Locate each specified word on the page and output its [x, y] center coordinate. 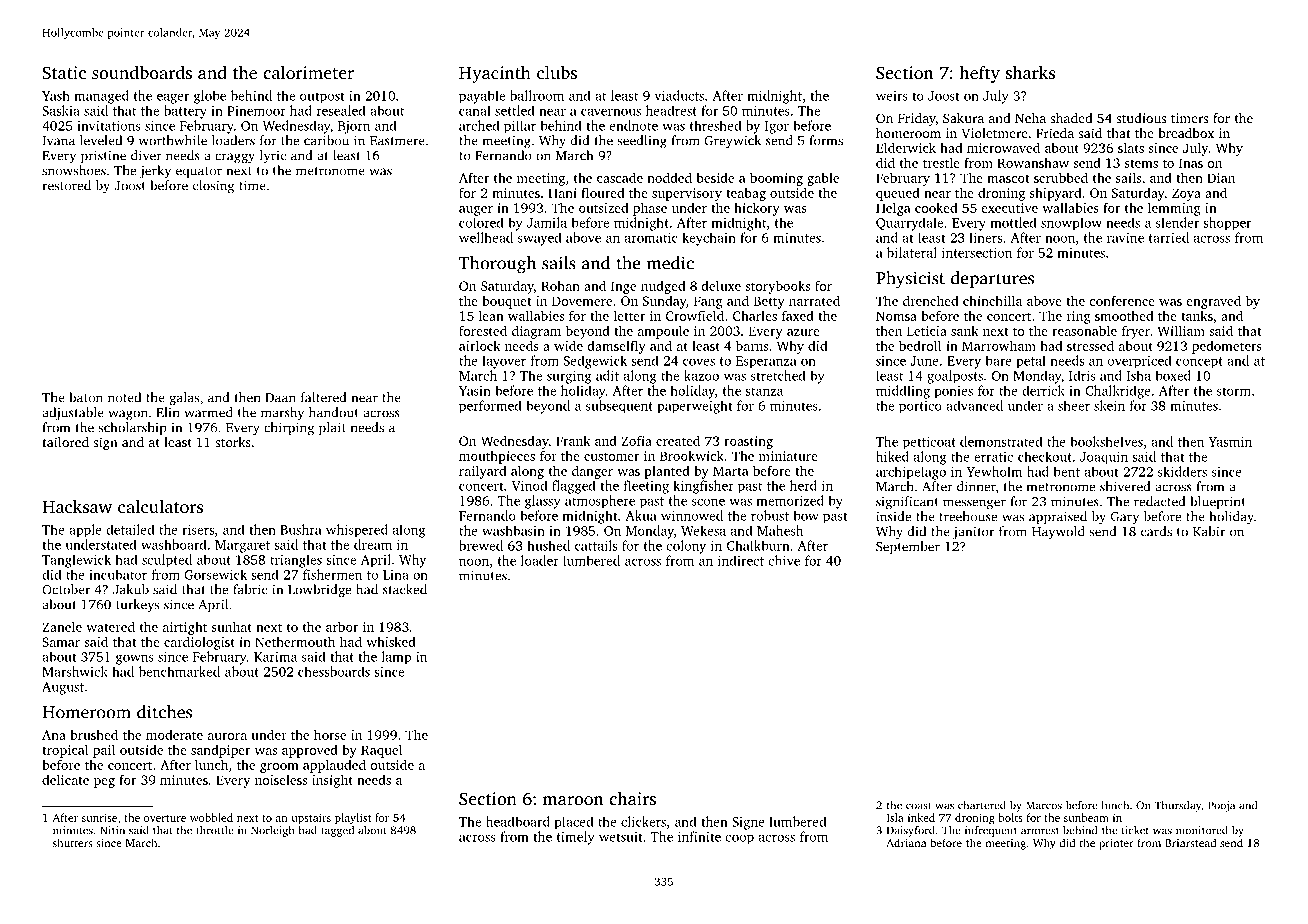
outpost [322, 97]
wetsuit [621, 837]
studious [1141, 118]
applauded [334, 766]
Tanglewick [76, 561]
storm [1234, 391]
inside [893, 516]
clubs [557, 72]
